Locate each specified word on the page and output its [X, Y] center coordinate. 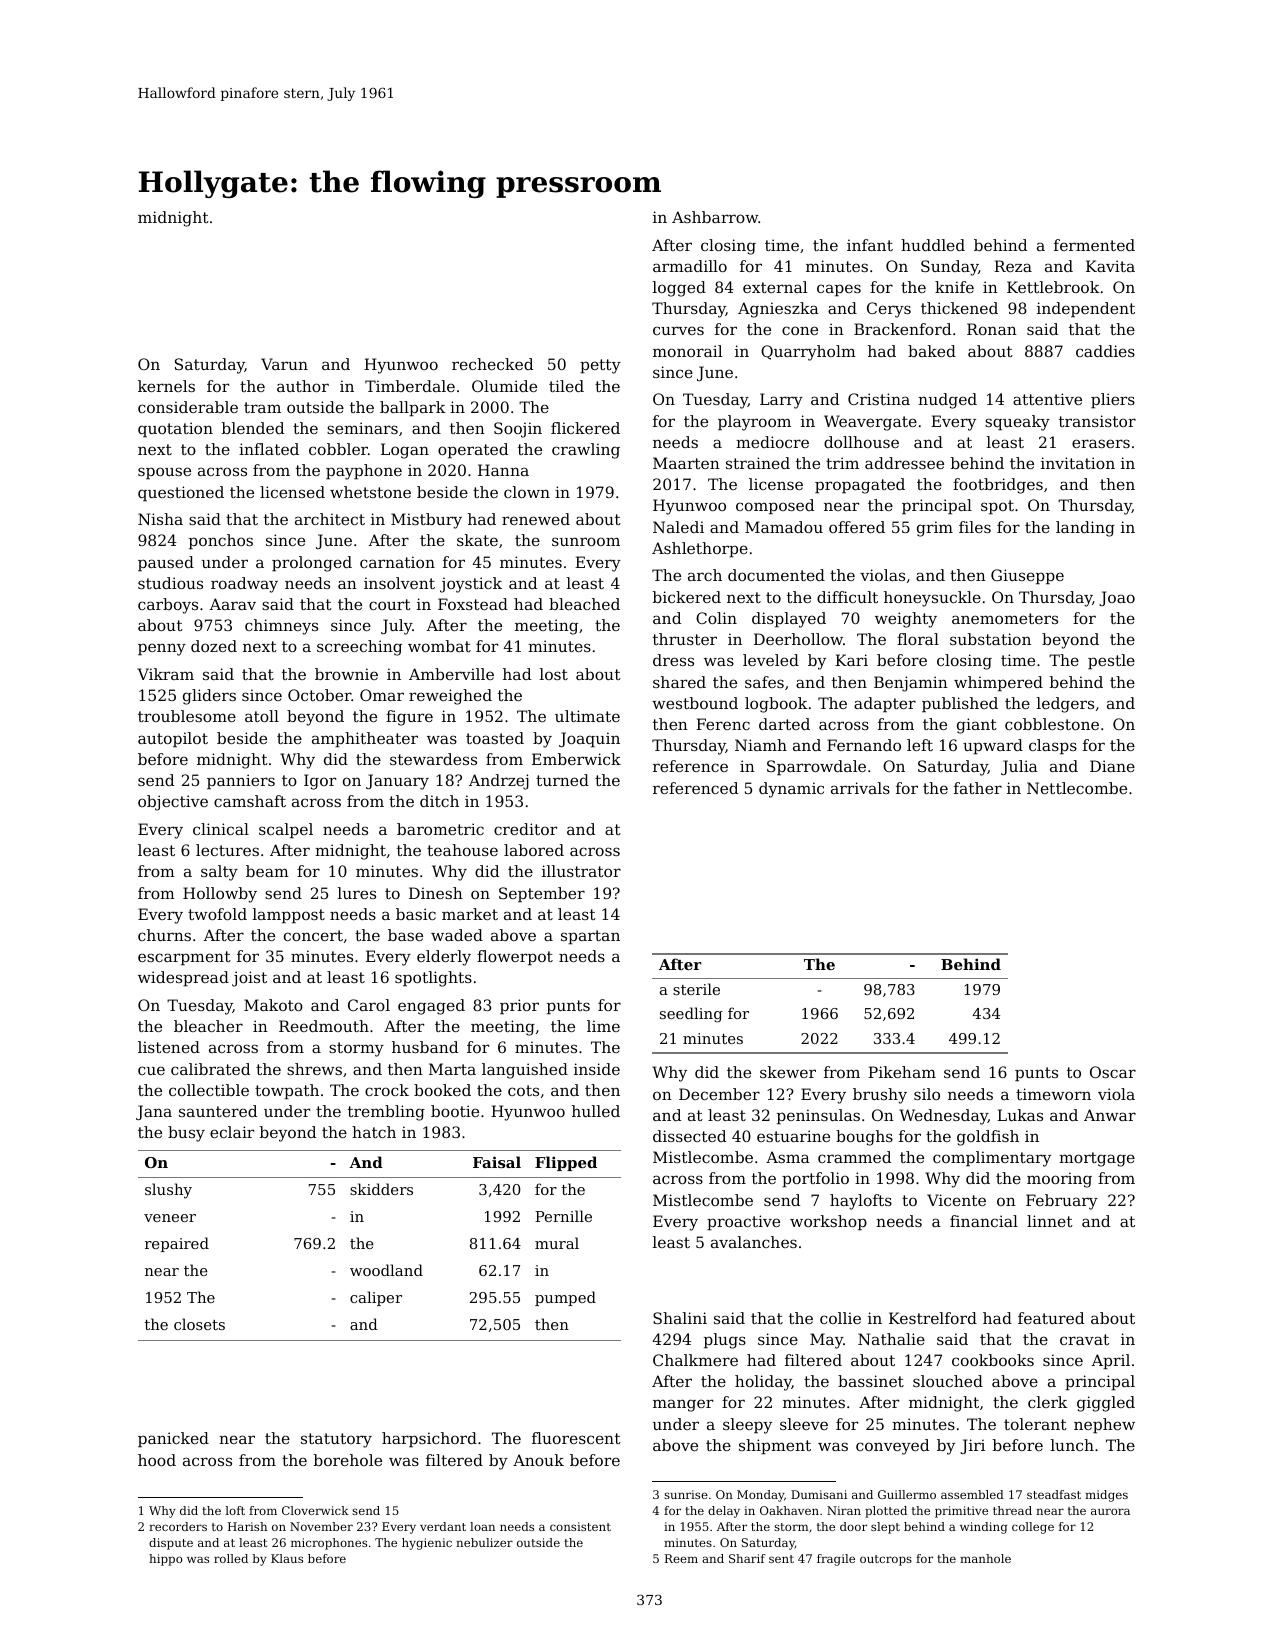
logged [679, 289]
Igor [320, 782]
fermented [1094, 245]
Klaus [287, 1558]
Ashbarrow [715, 217]
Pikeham [902, 1072]
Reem [681, 1558]
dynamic [791, 790]
